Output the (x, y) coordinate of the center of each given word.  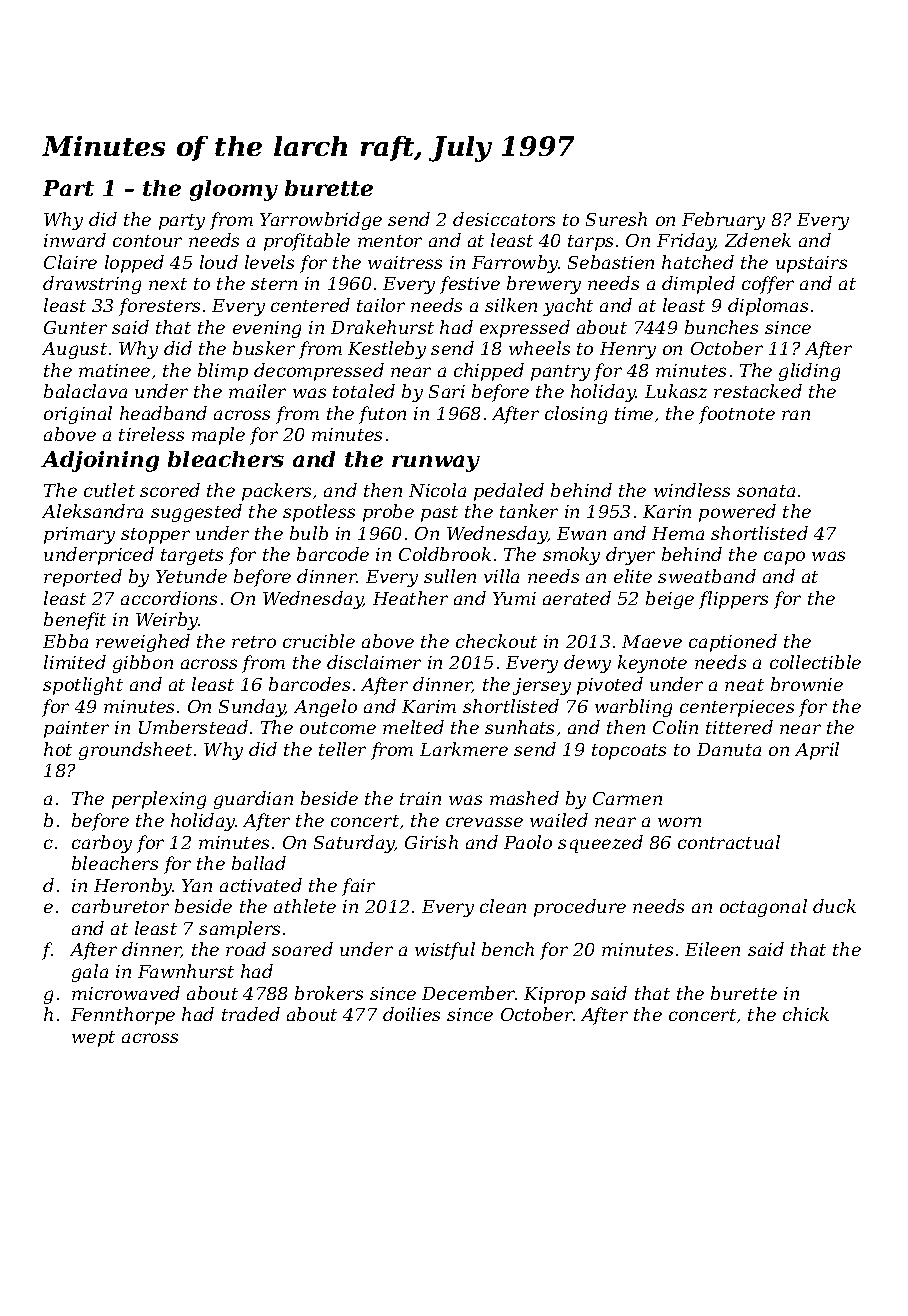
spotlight (83, 686)
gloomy (234, 190)
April (817, 751)
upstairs (811, 264)
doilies (411, 1014)
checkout (496, 641)
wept (93, 1039)
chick (806, 1014)
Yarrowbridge (321, 221)
